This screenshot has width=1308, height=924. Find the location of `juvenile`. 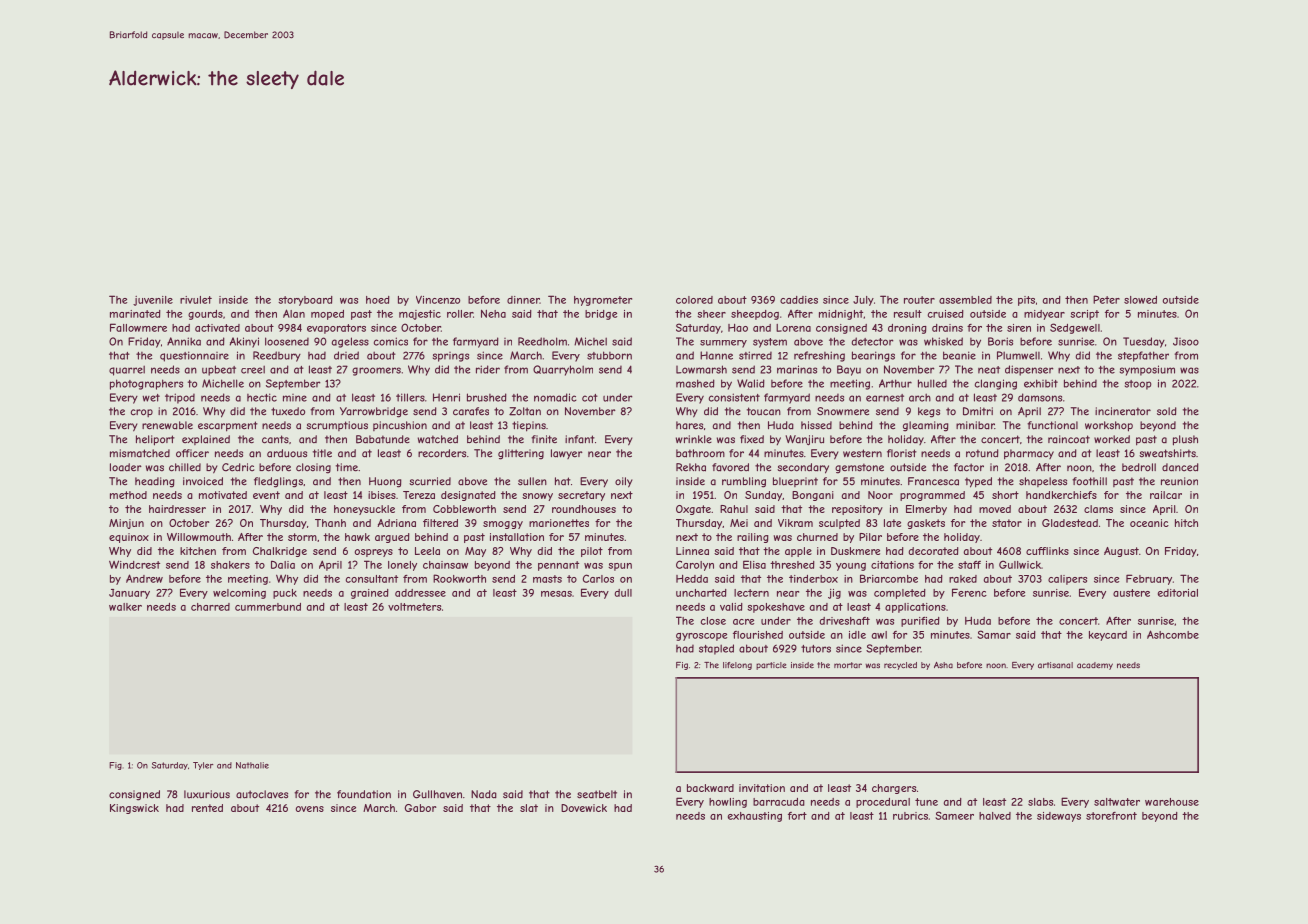

juvenile is located at coordinates (153, 301).
